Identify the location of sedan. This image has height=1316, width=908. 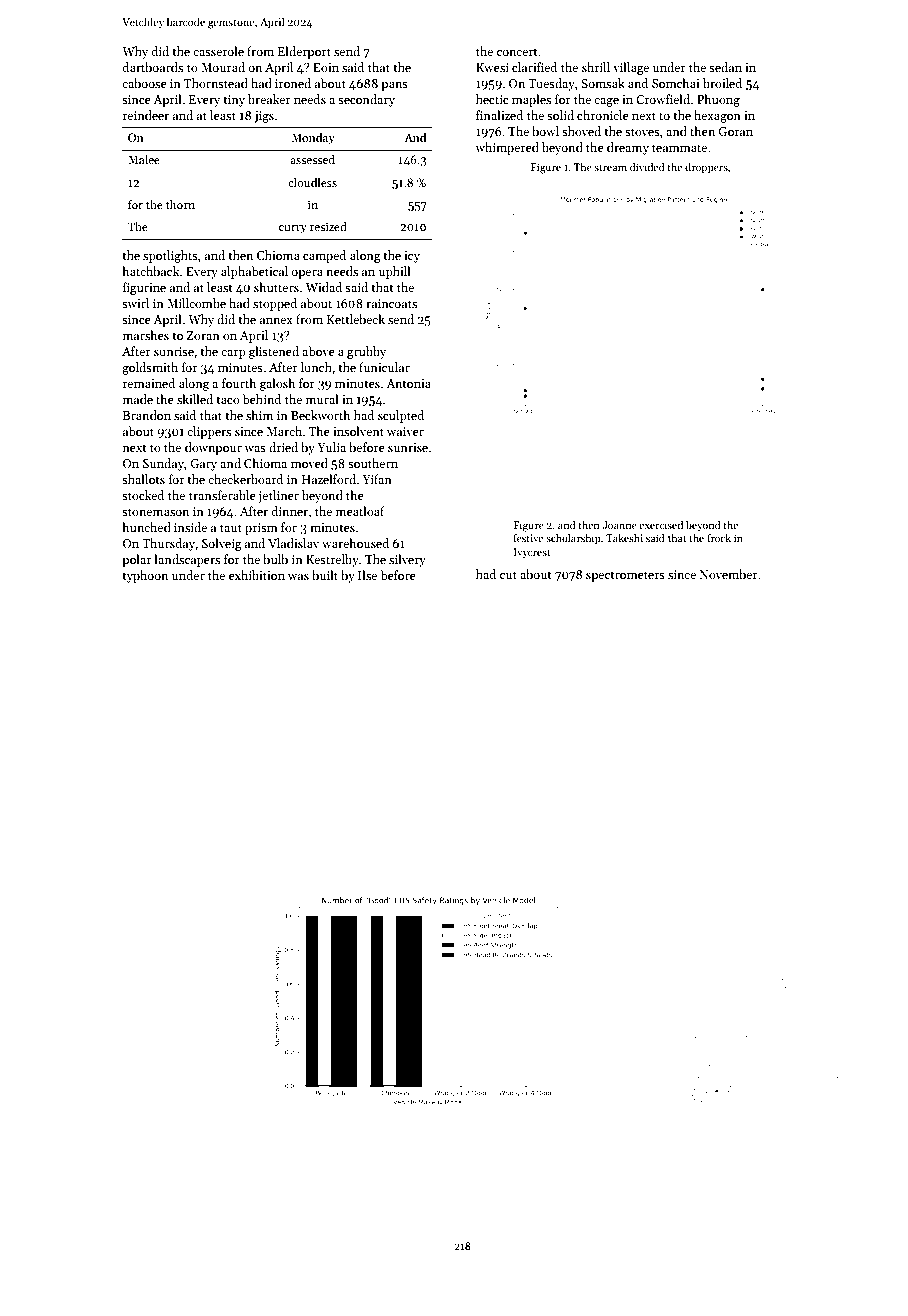
(725, 67).
